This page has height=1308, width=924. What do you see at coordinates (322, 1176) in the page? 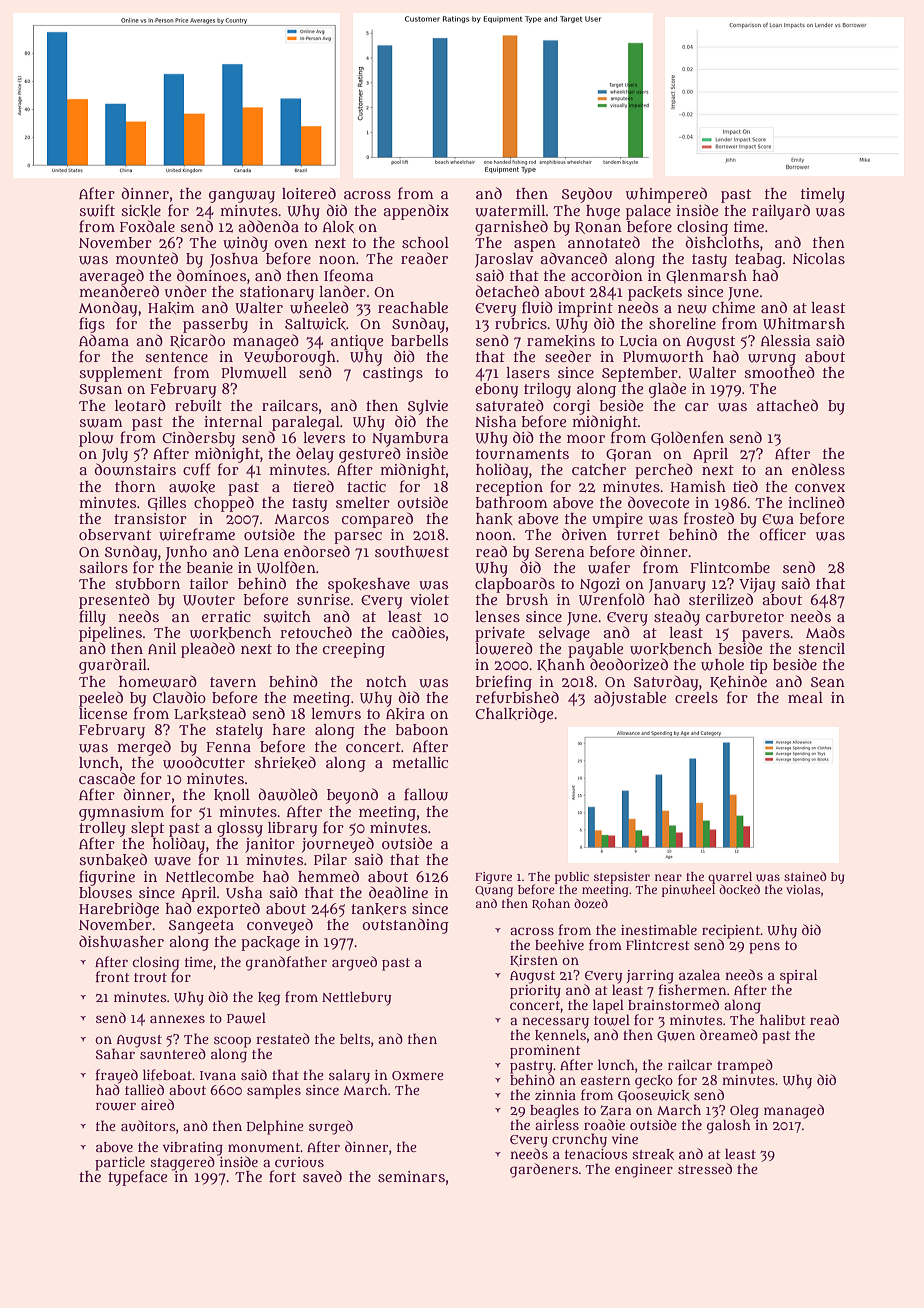
I see `saved` at bounding box center [322, 1176].
